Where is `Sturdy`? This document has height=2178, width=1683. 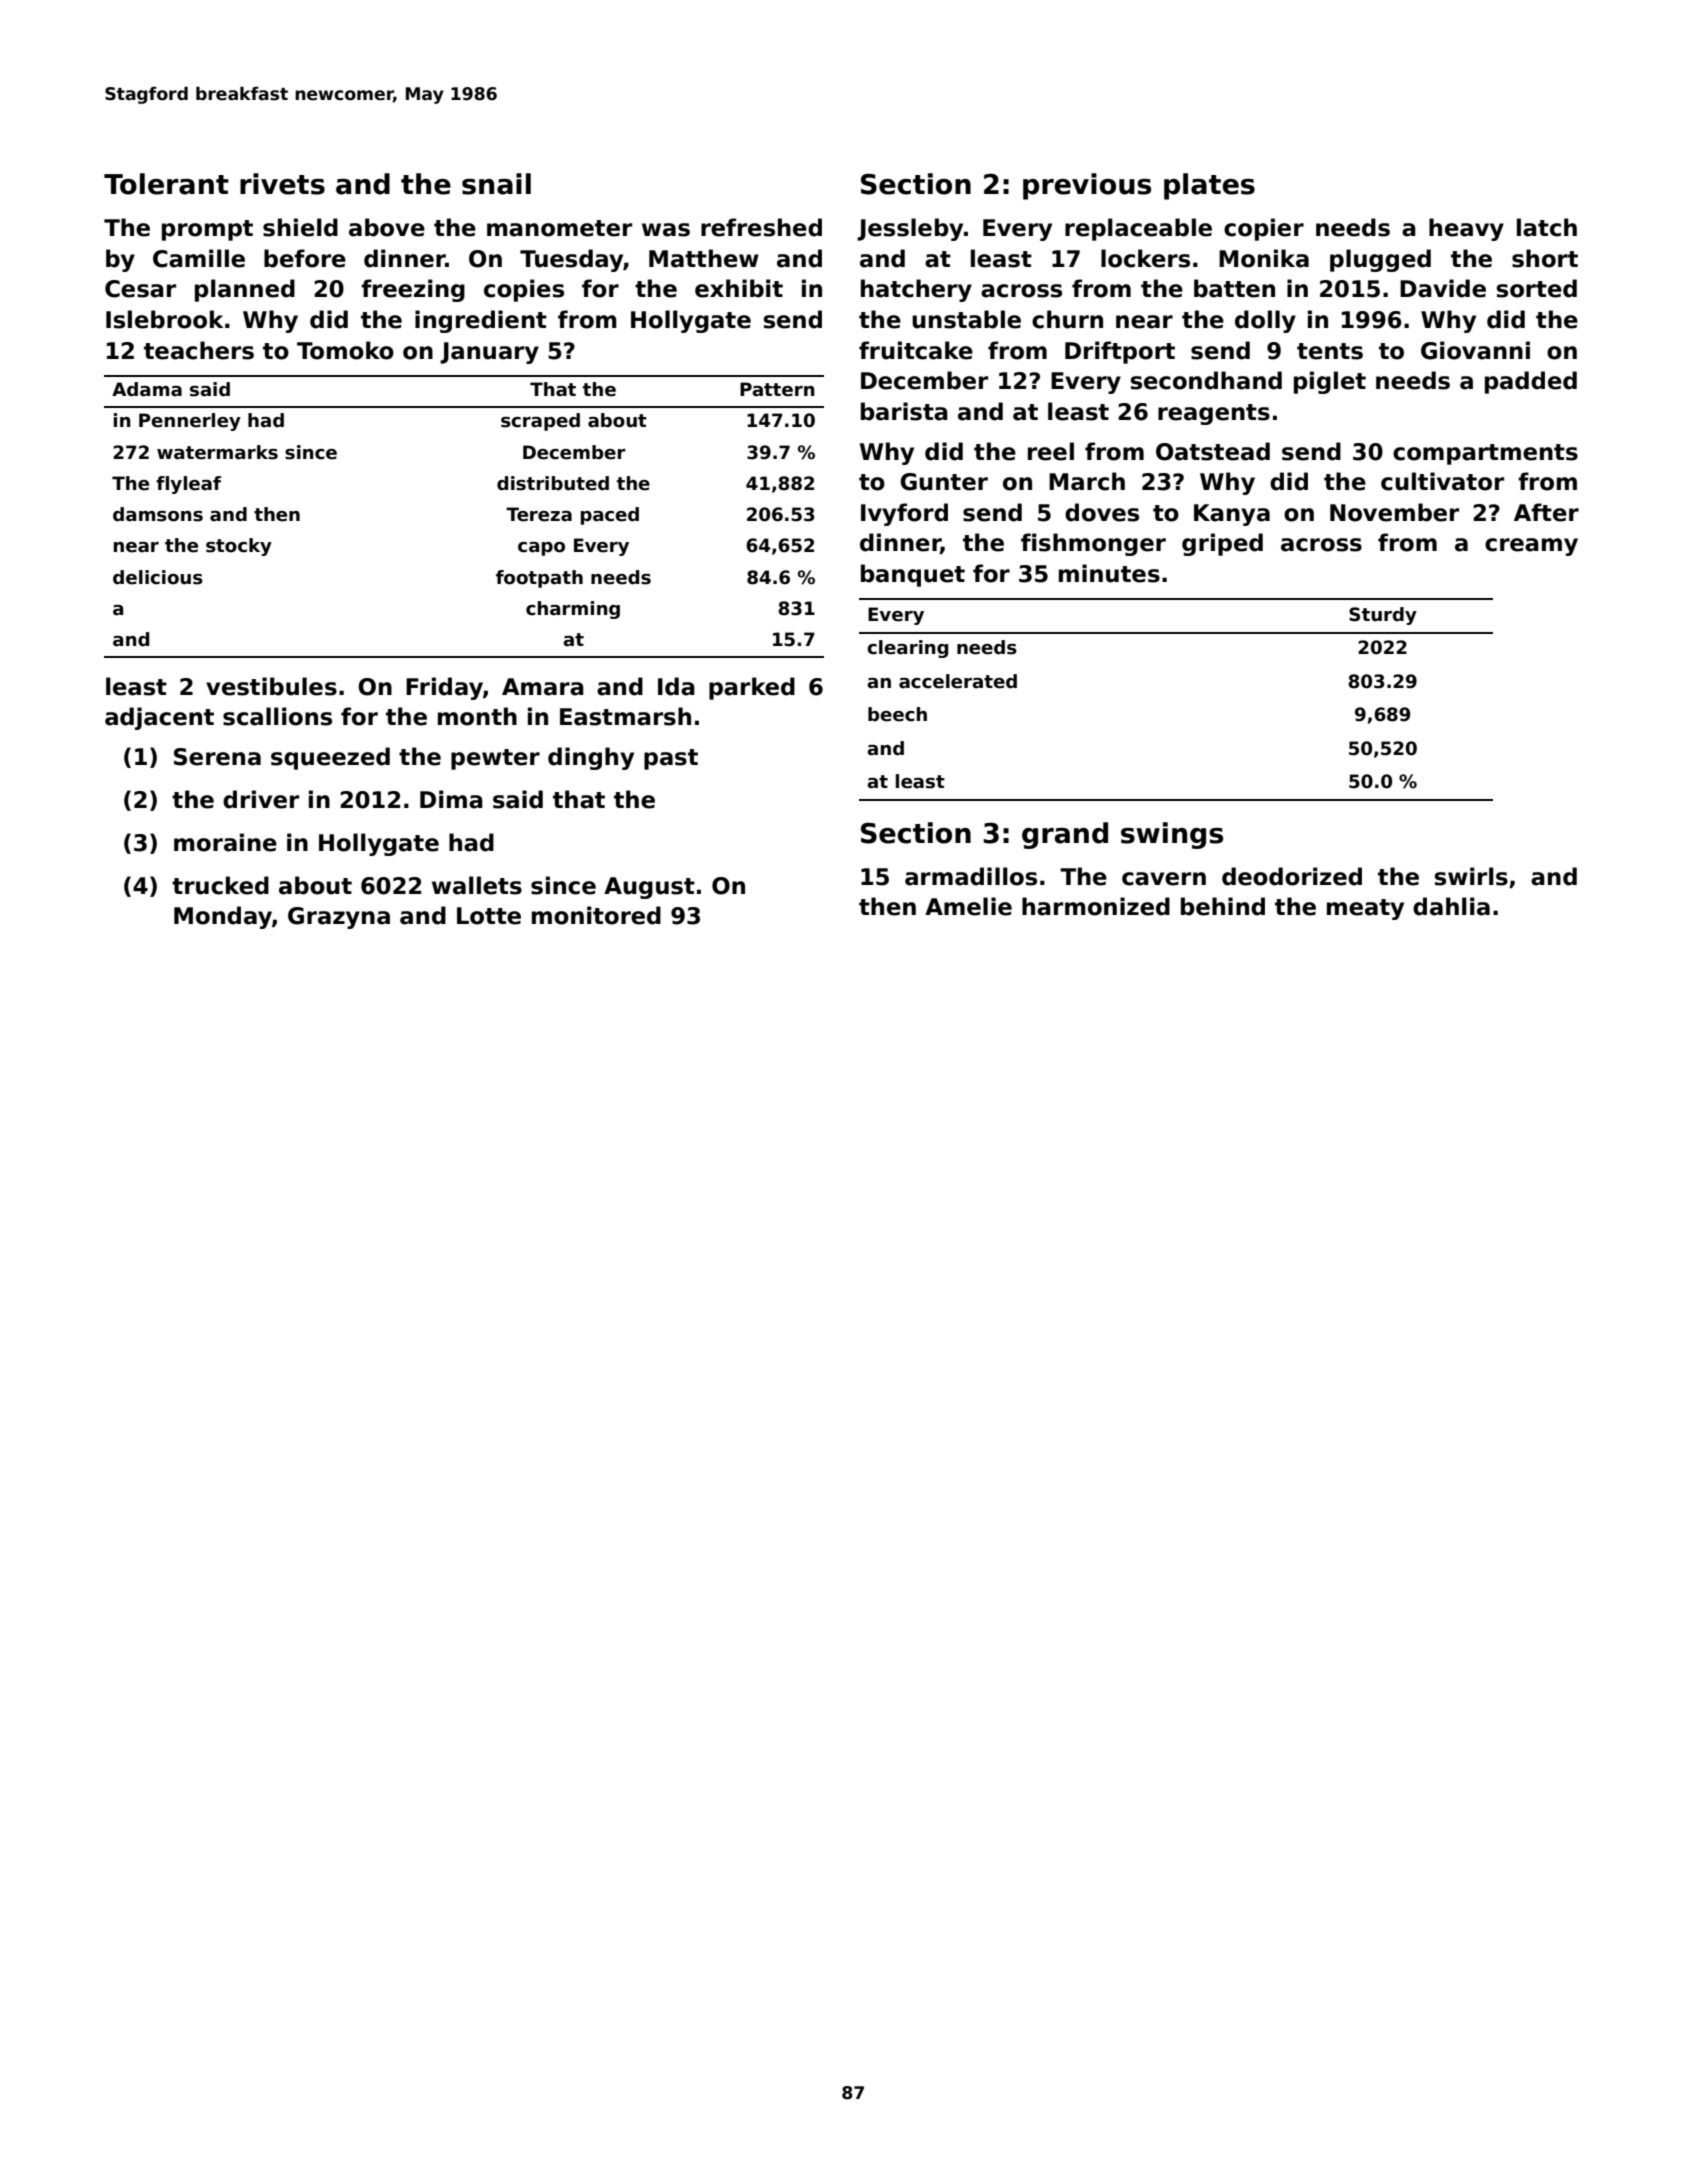 Sturdy is located at coordinates (1383, 616).
